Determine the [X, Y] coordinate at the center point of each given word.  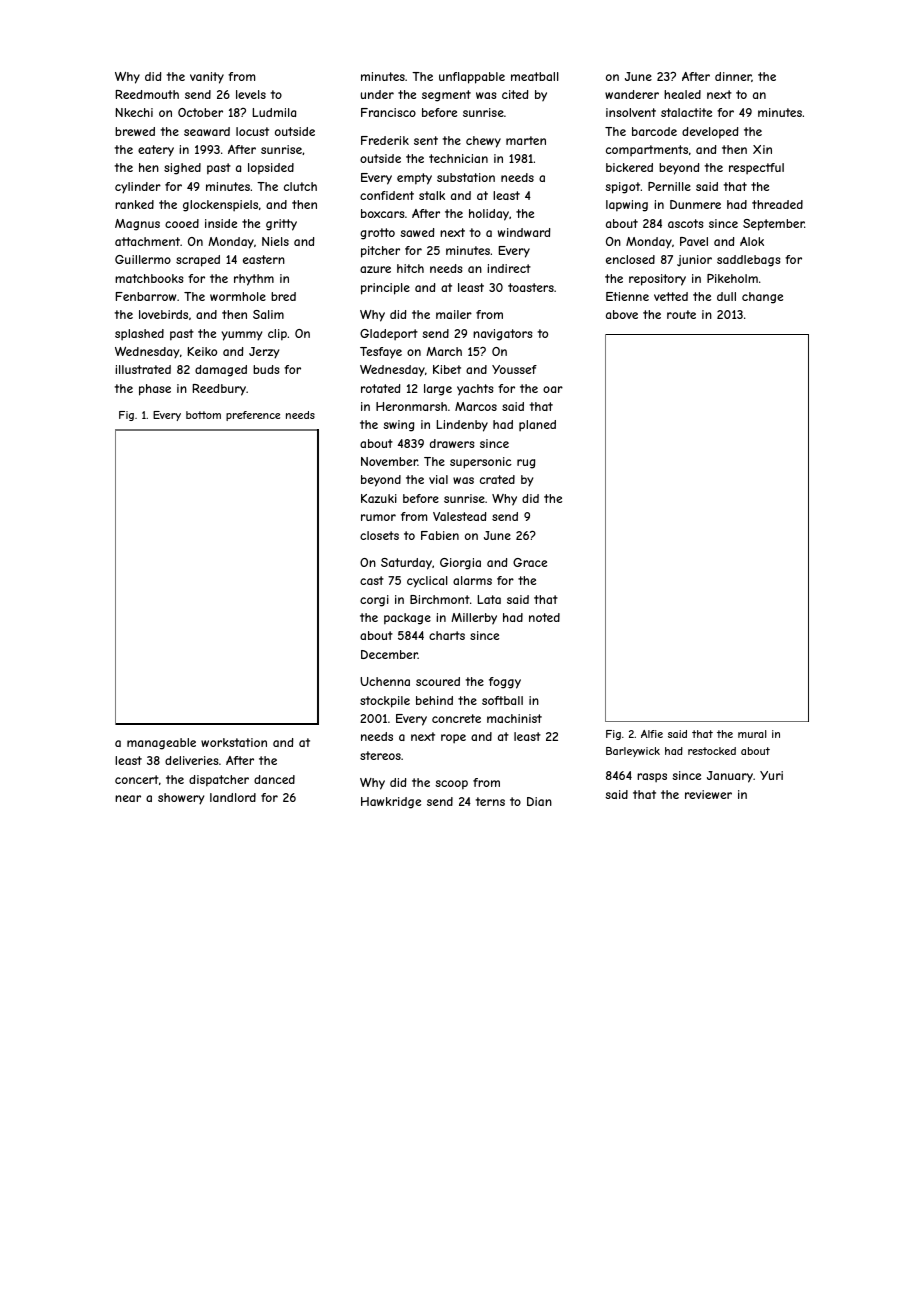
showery [181, 799]
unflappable [472, 78]
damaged [221, 371]
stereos [380, 755]
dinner [733, 77]
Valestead [459, 516]
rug [526, 464]
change [762, 298]
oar [553, 389]
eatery [156, 151]
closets [379, 535]
